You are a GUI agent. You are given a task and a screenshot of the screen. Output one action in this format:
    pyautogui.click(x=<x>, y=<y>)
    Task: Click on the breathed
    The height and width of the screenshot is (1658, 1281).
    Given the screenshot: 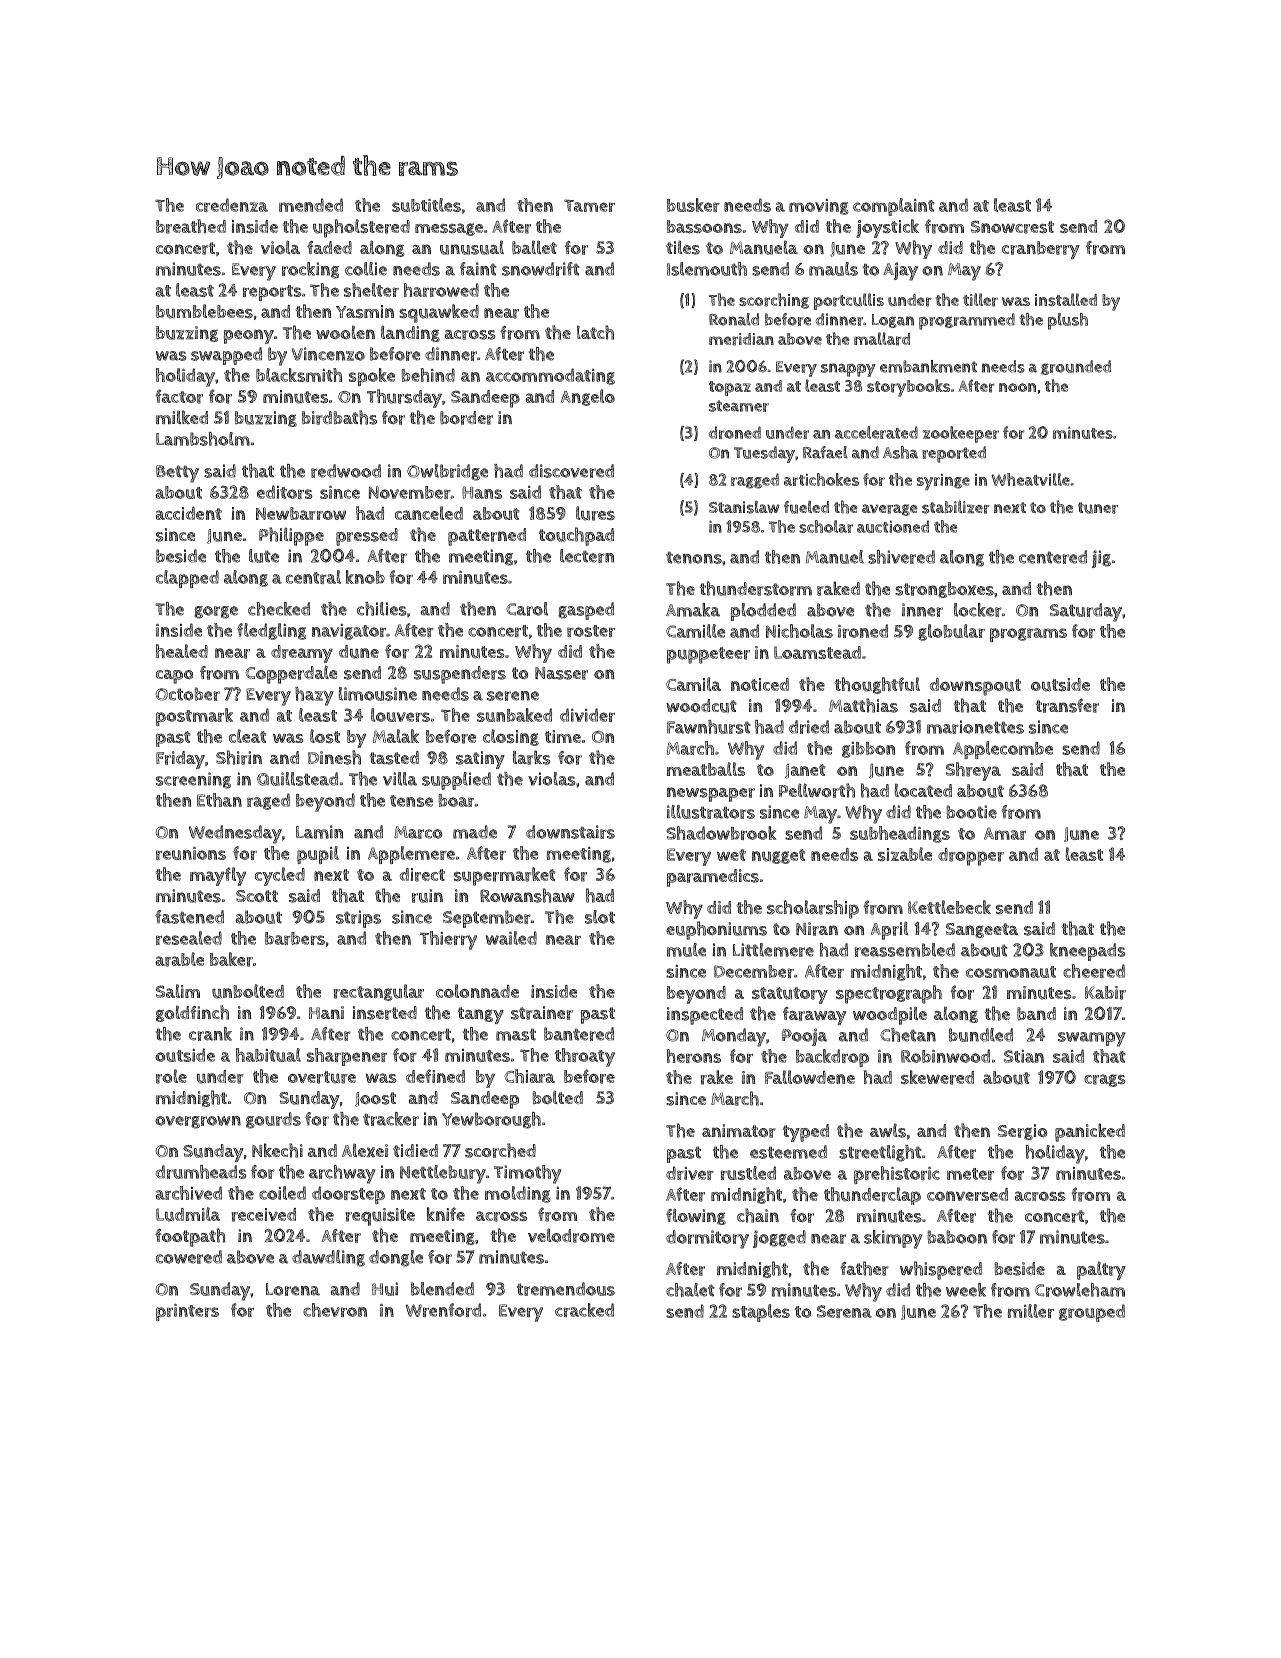 What is the action you would take?
    pyautogui.click(x=191, y=226)
